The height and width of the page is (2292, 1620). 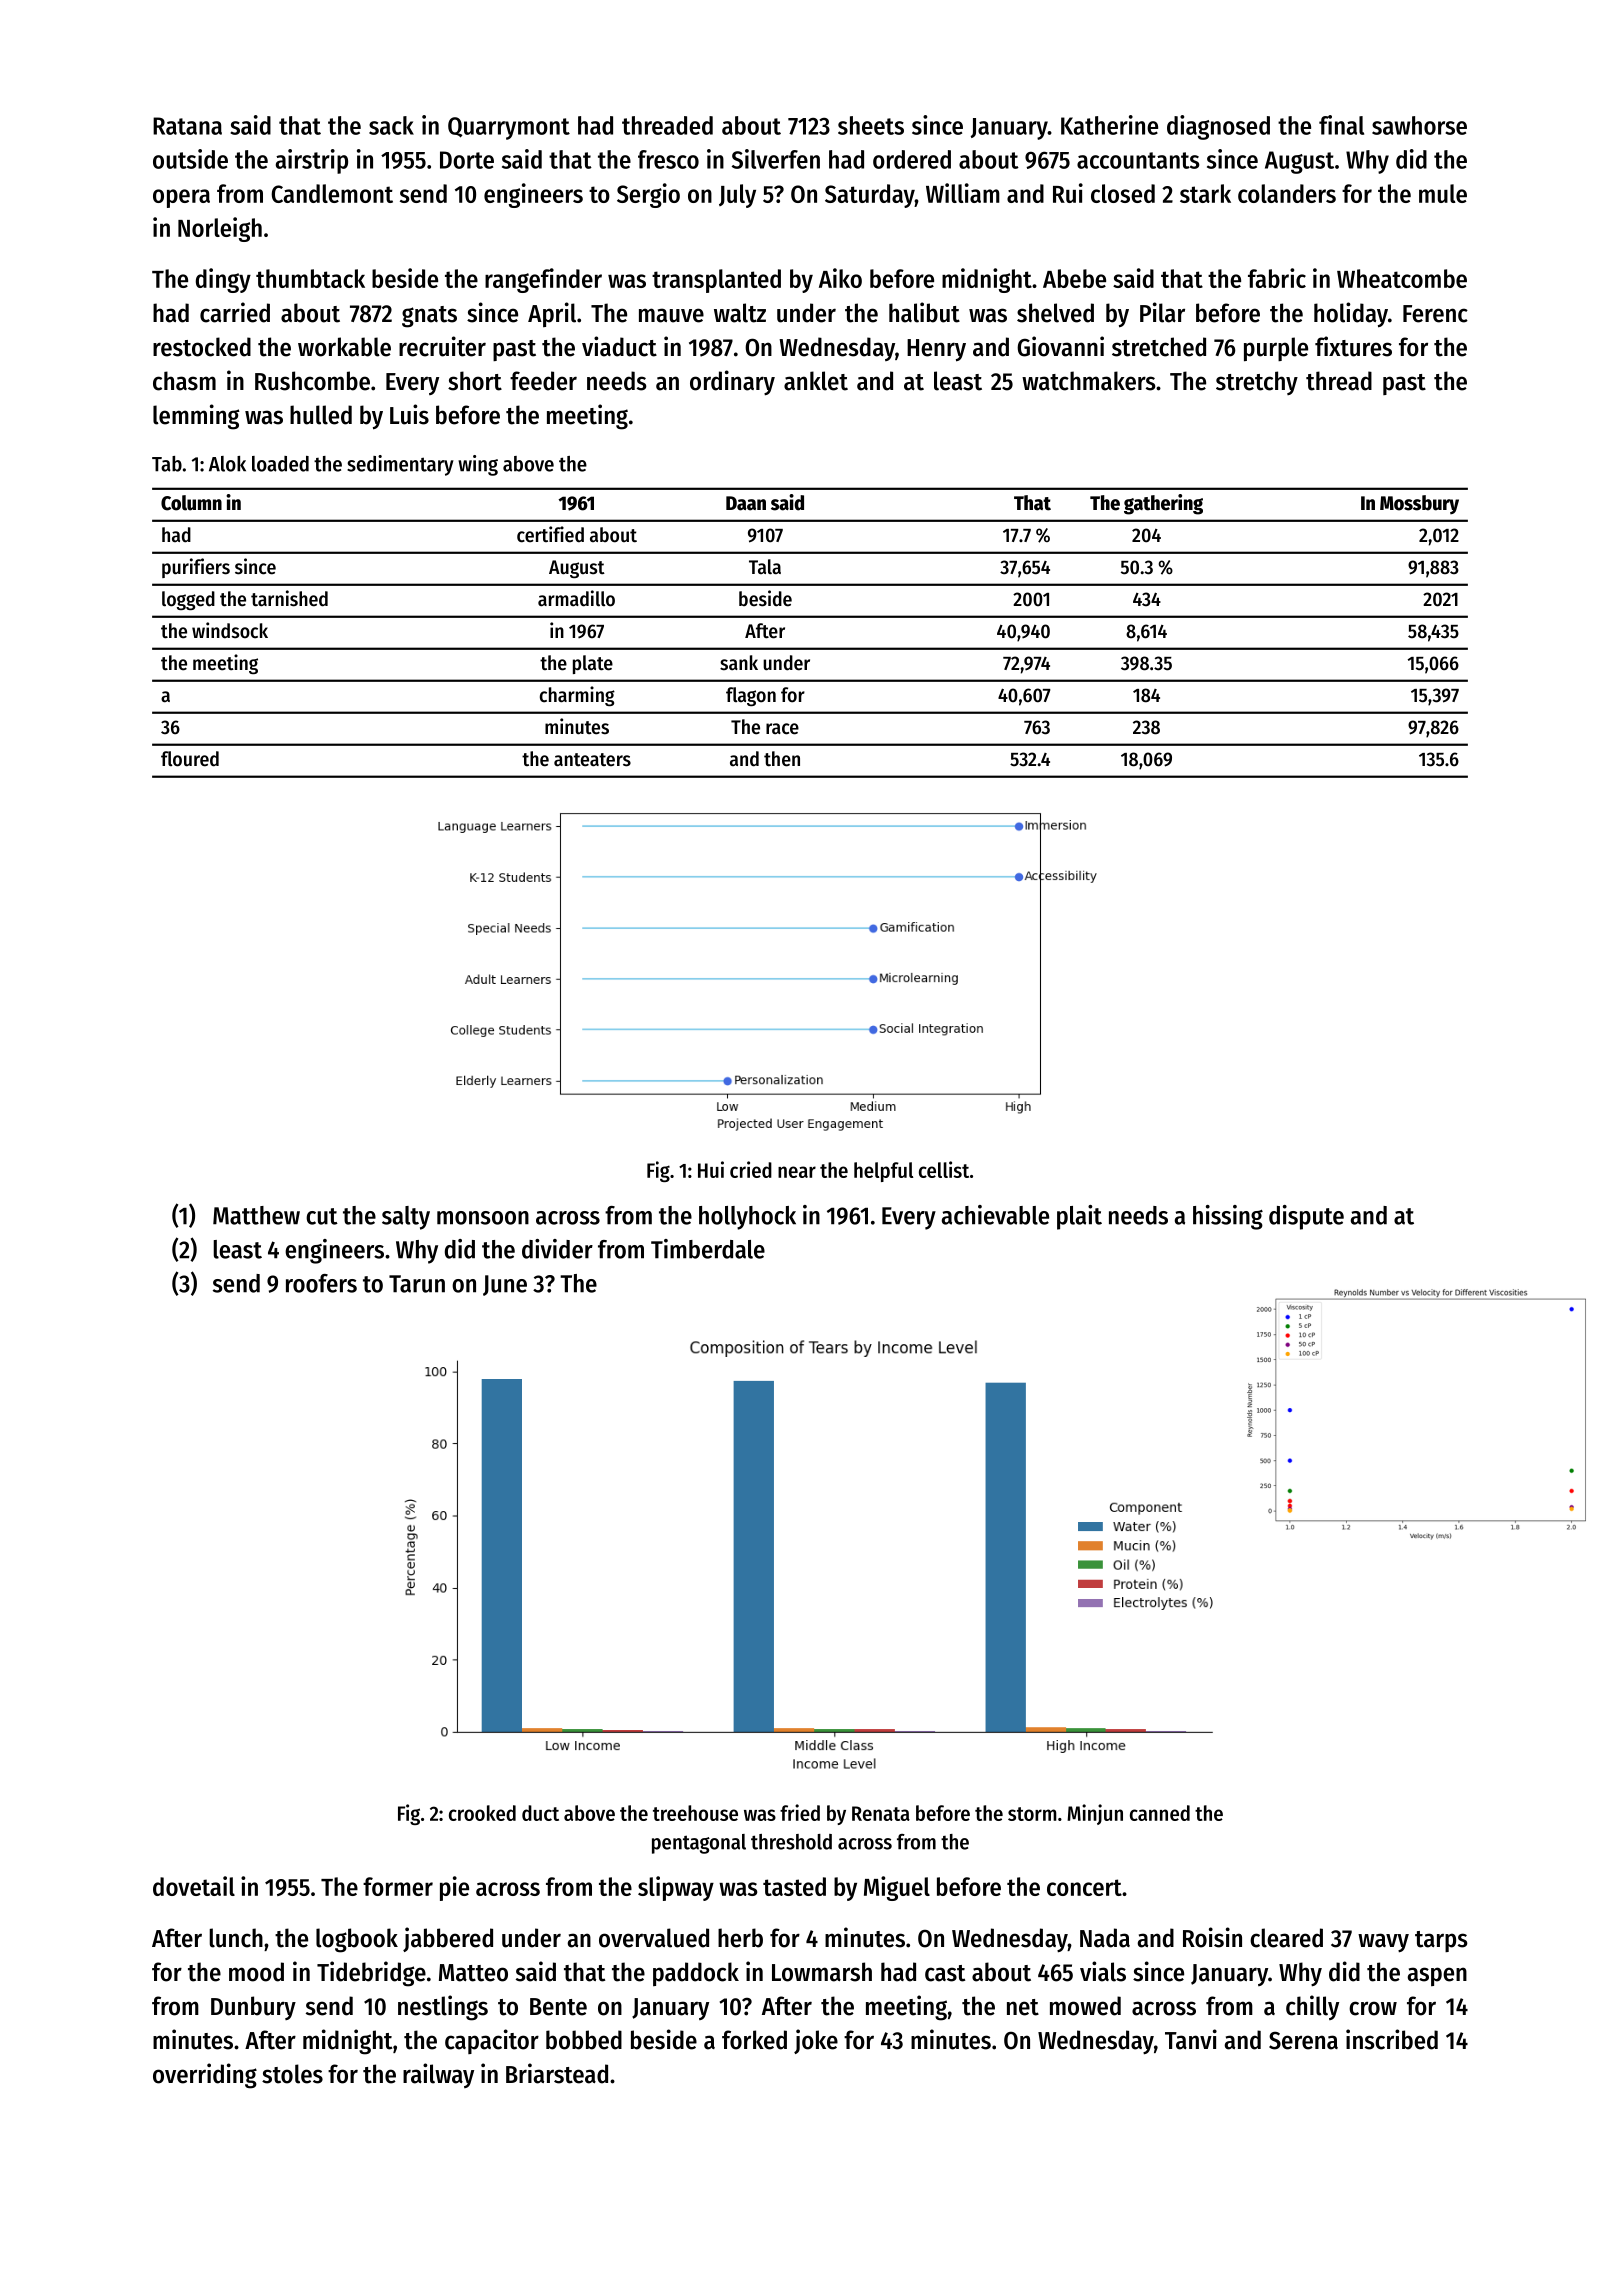 I want to click on stark, so click(x=1205, y=193).
